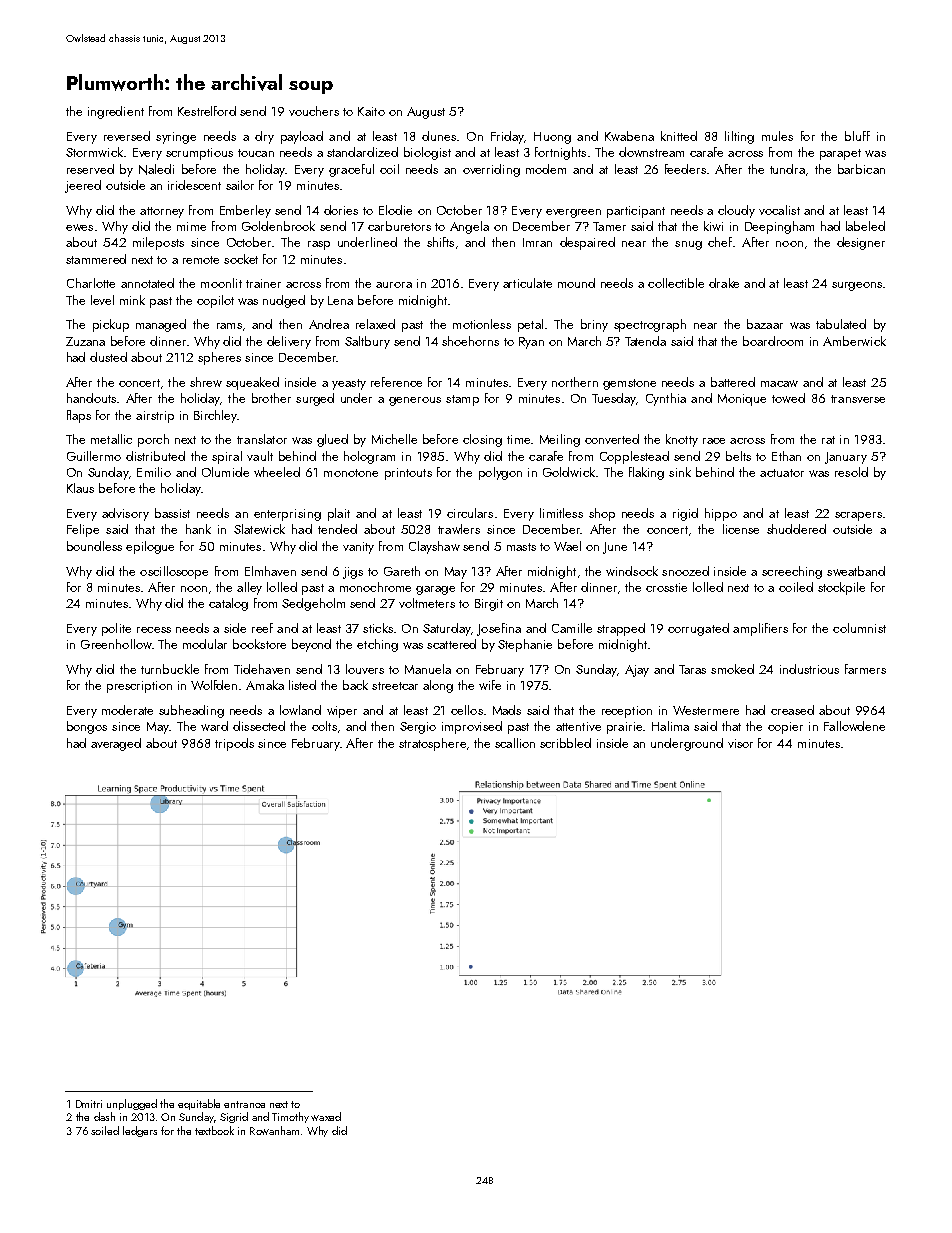 The image size is (952, 1233). What do you see at coordinates (90, 169) in the screenshot?
I see `reserved` at bounding box center [90, 169].
